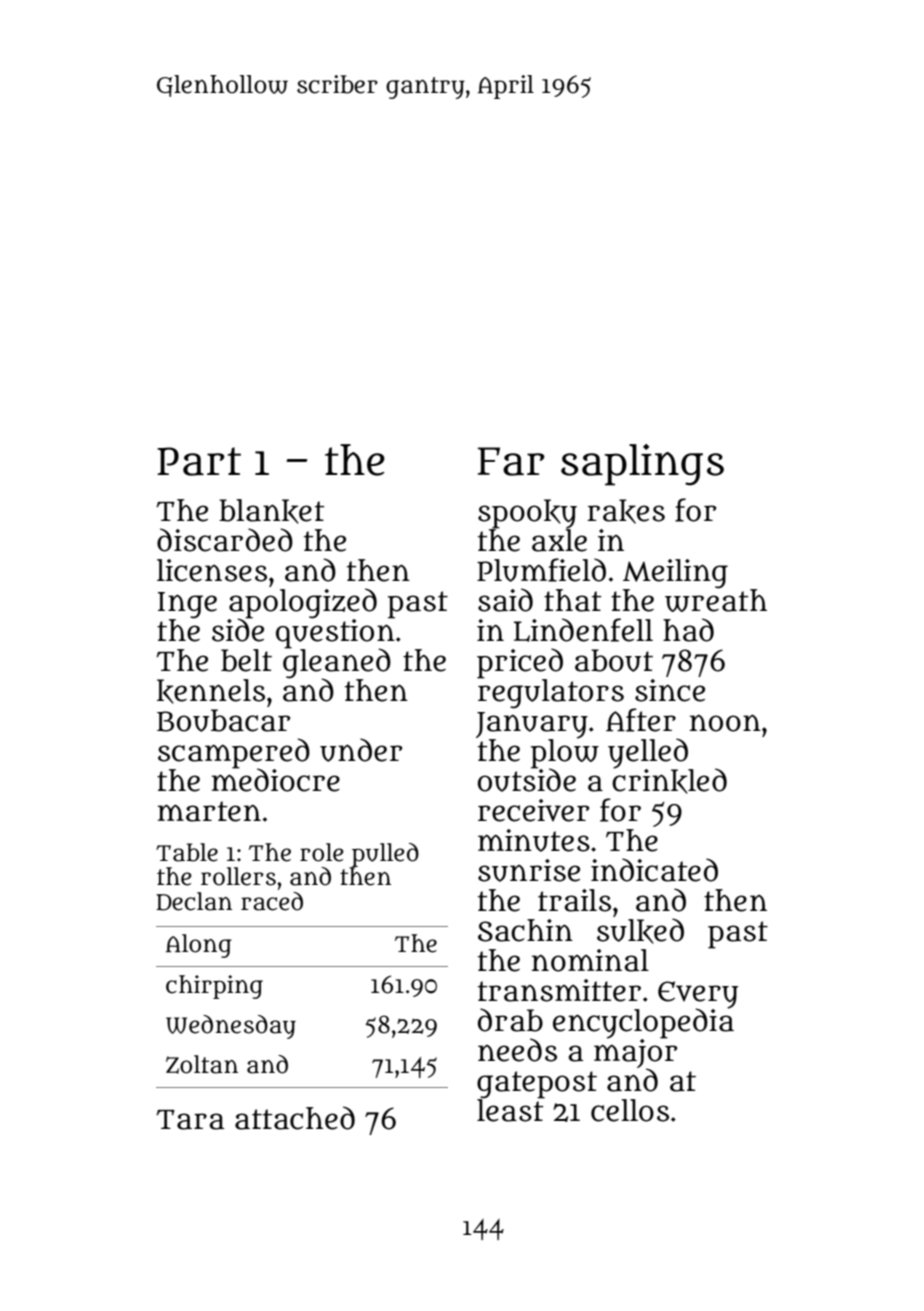 The width and height of the page is (924, 1311). I want to click on priced, so click(520, 663).
